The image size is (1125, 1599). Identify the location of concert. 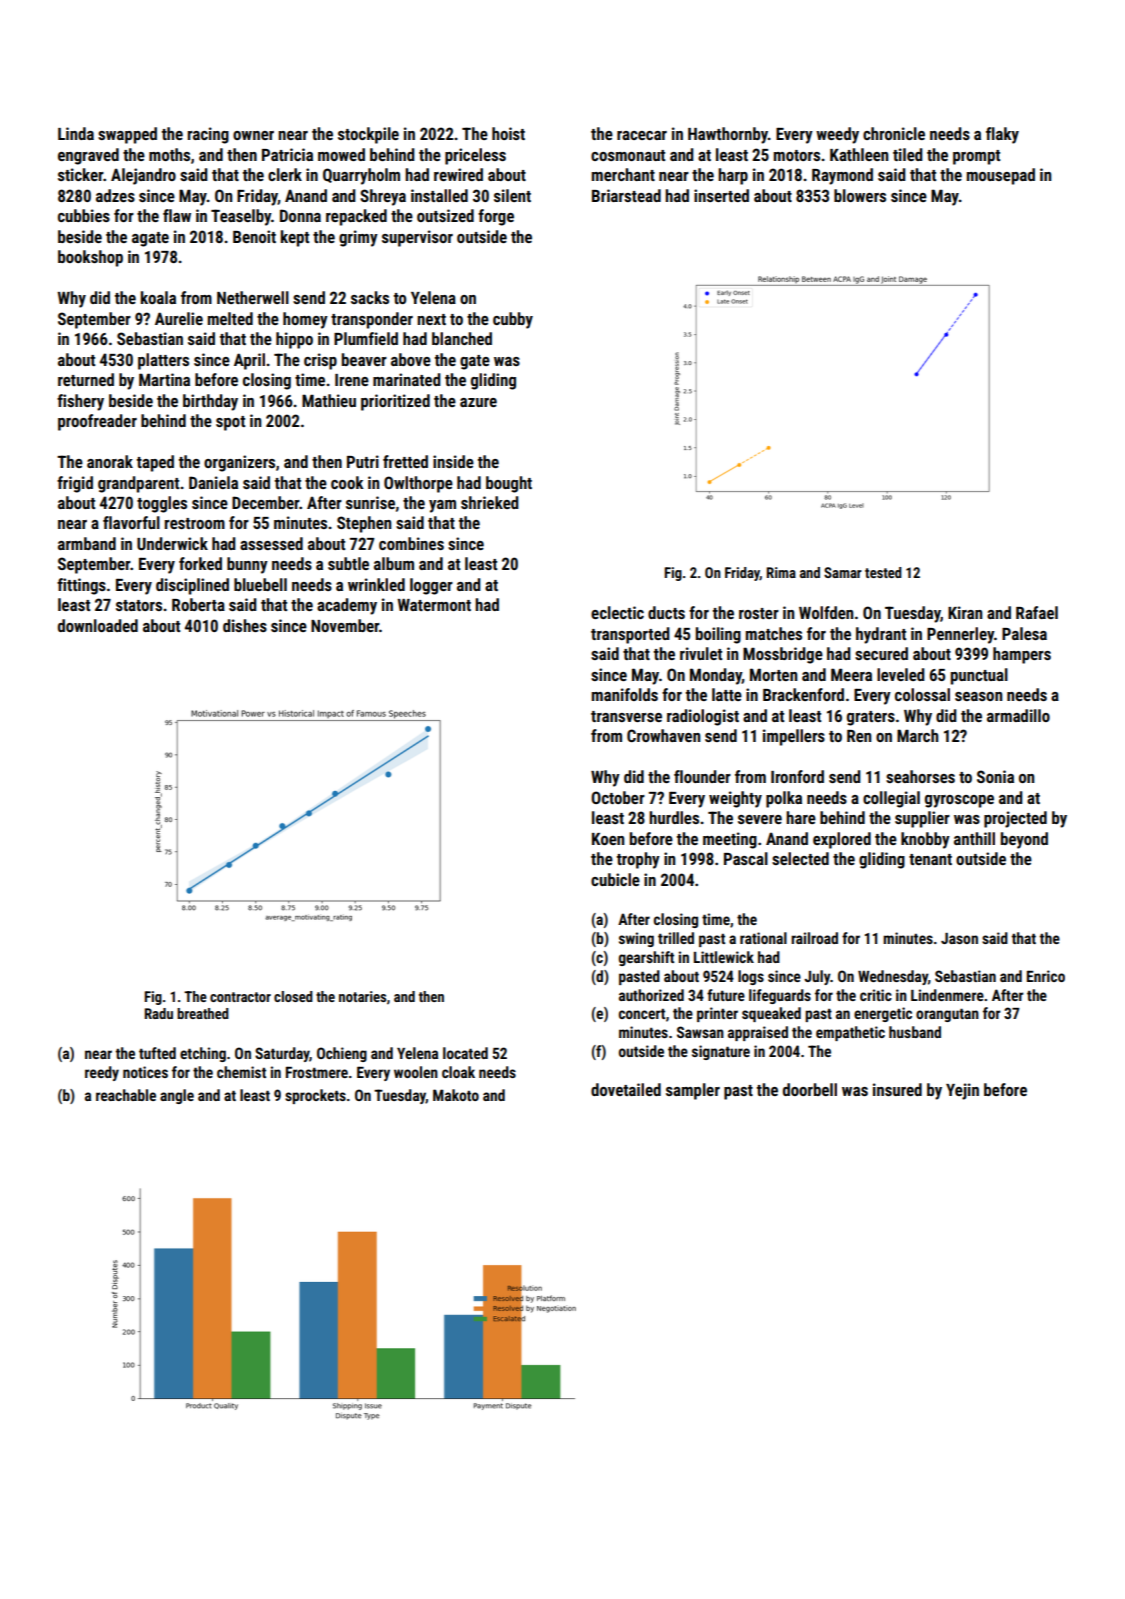
(642, 1014).
